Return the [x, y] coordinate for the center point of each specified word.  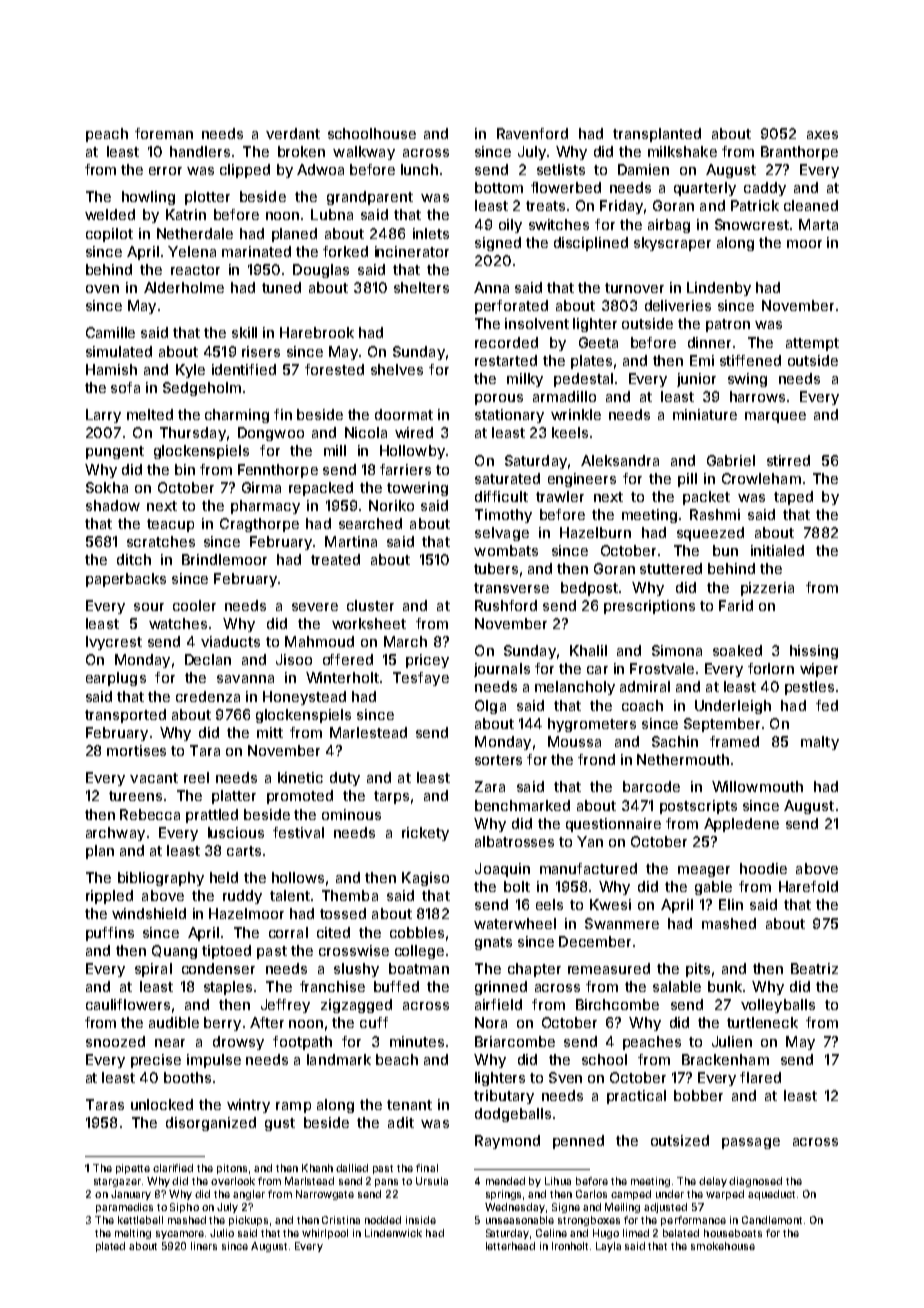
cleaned [811, 205]
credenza [208, 696]
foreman [164, 133]
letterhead [510, 1246]
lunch [419, 169]
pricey [427, 661]
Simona [677, 650]
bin [185, 469]
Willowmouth [757, 786]
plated [110, 1247]
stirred [788, 460]
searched [370, 523]
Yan [590, 841]
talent [290, 895]
